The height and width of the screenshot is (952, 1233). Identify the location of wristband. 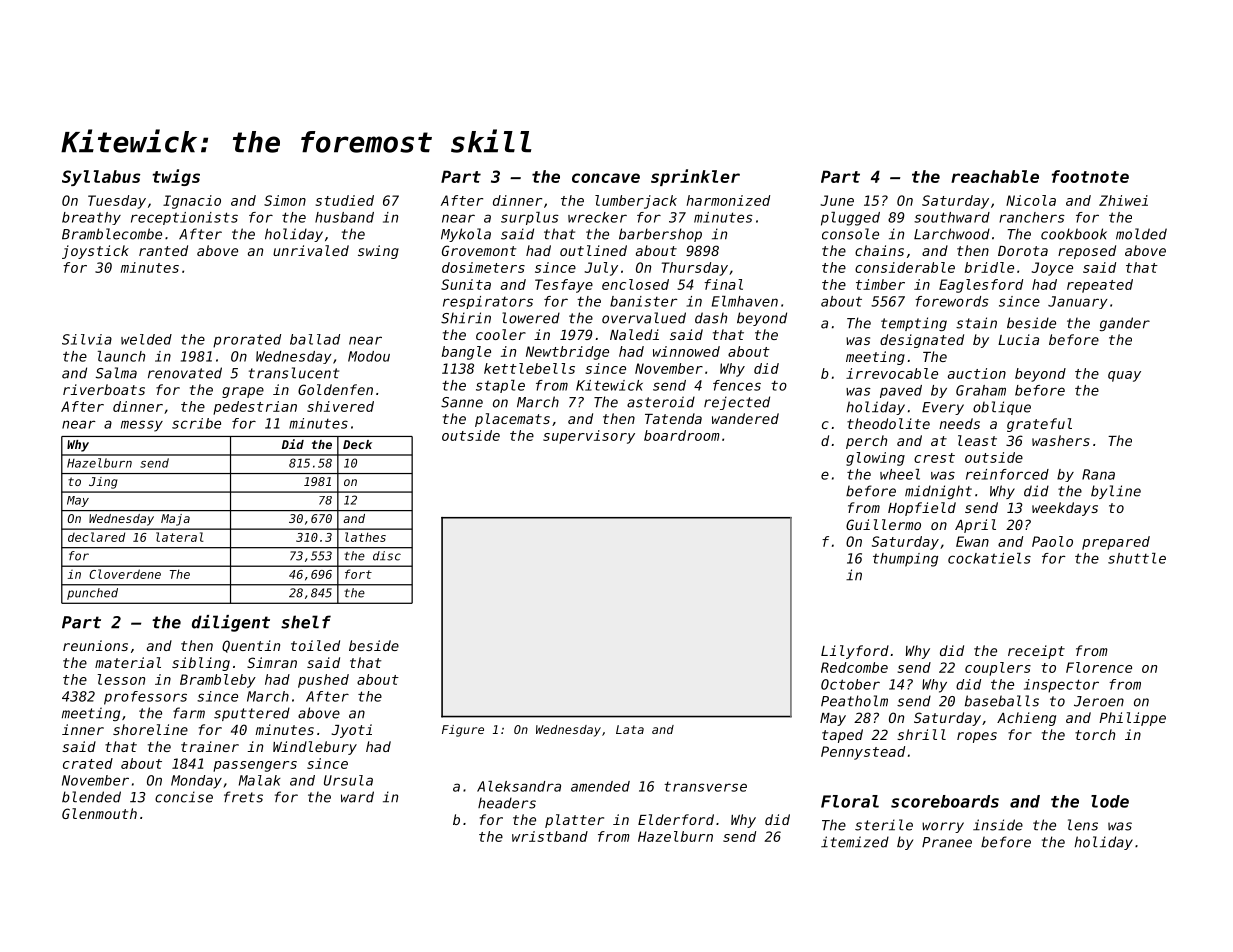
(550, 836).
